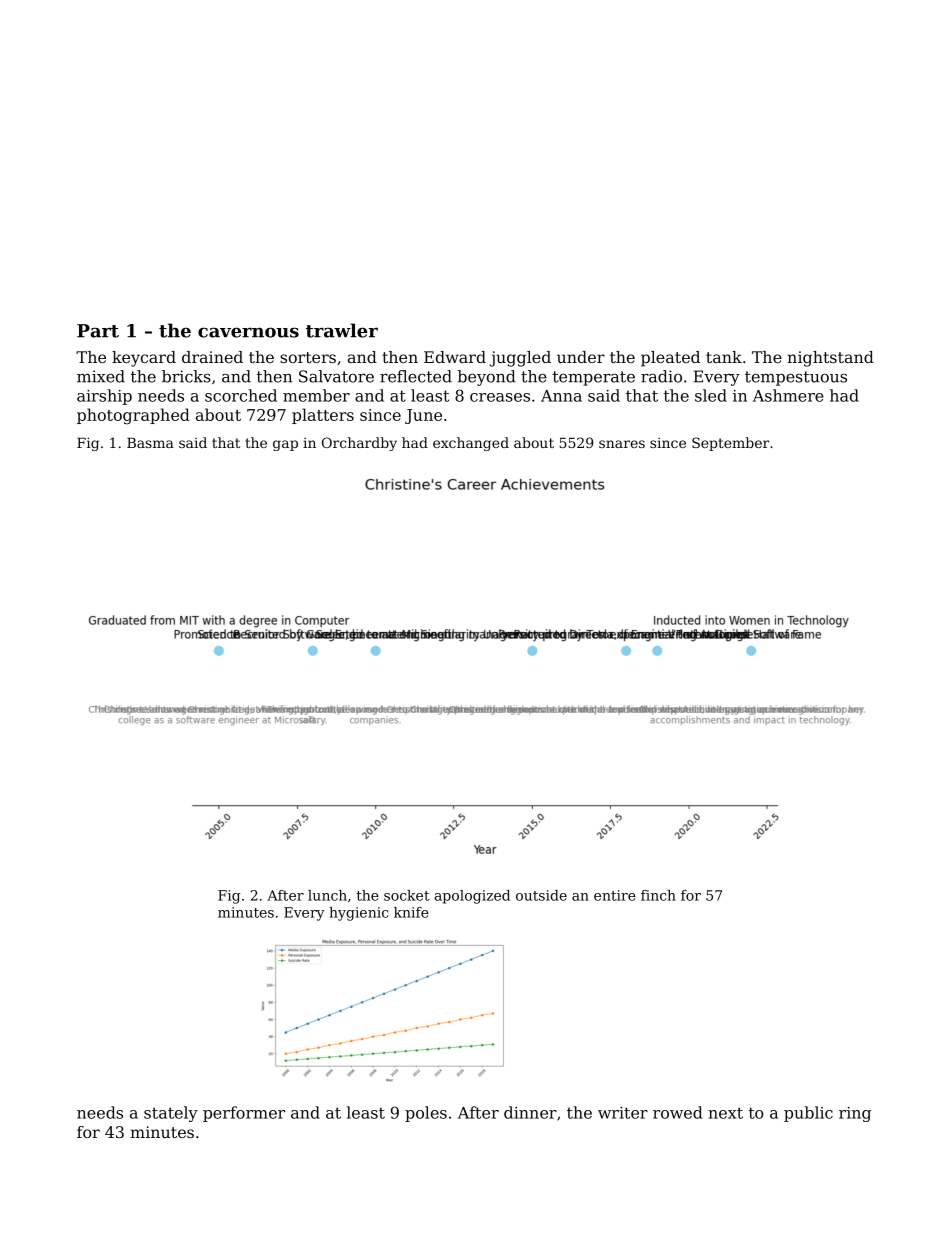 The width and height of the image is (952, 1233). What do you see at coordinates (658, 895) in the image?
I see `finch` at bounding box center [658, 895].
